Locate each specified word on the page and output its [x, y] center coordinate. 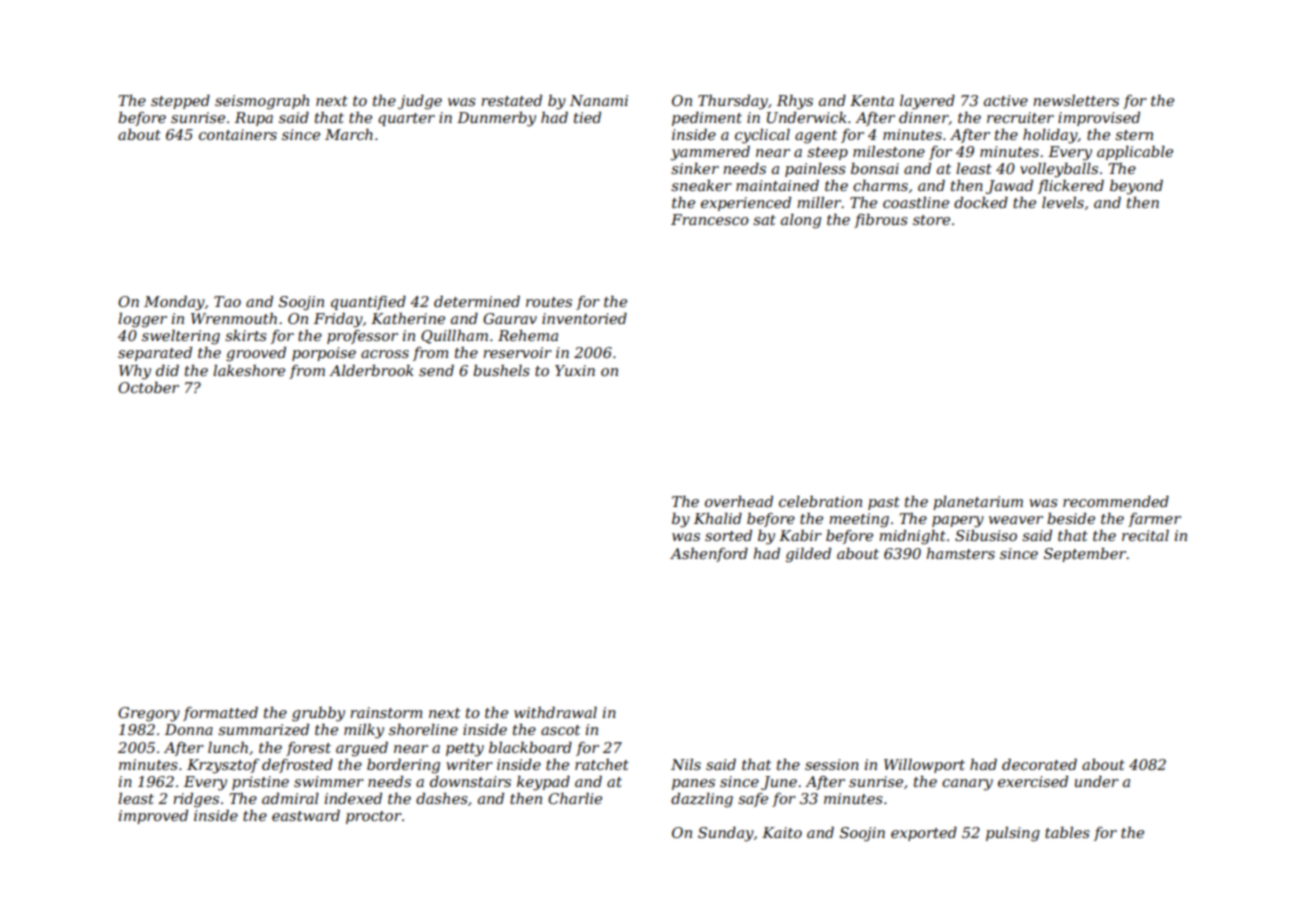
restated [511, 100]
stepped [180, 102]
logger [142, 320]
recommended [1116, 501]
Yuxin [575, 370]
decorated [1039, 764]
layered [927, 102]
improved [153, 817]
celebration [820, 501]
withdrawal [555, 712]
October [148, 387]
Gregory [149, 714]
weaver [1016, 520]
